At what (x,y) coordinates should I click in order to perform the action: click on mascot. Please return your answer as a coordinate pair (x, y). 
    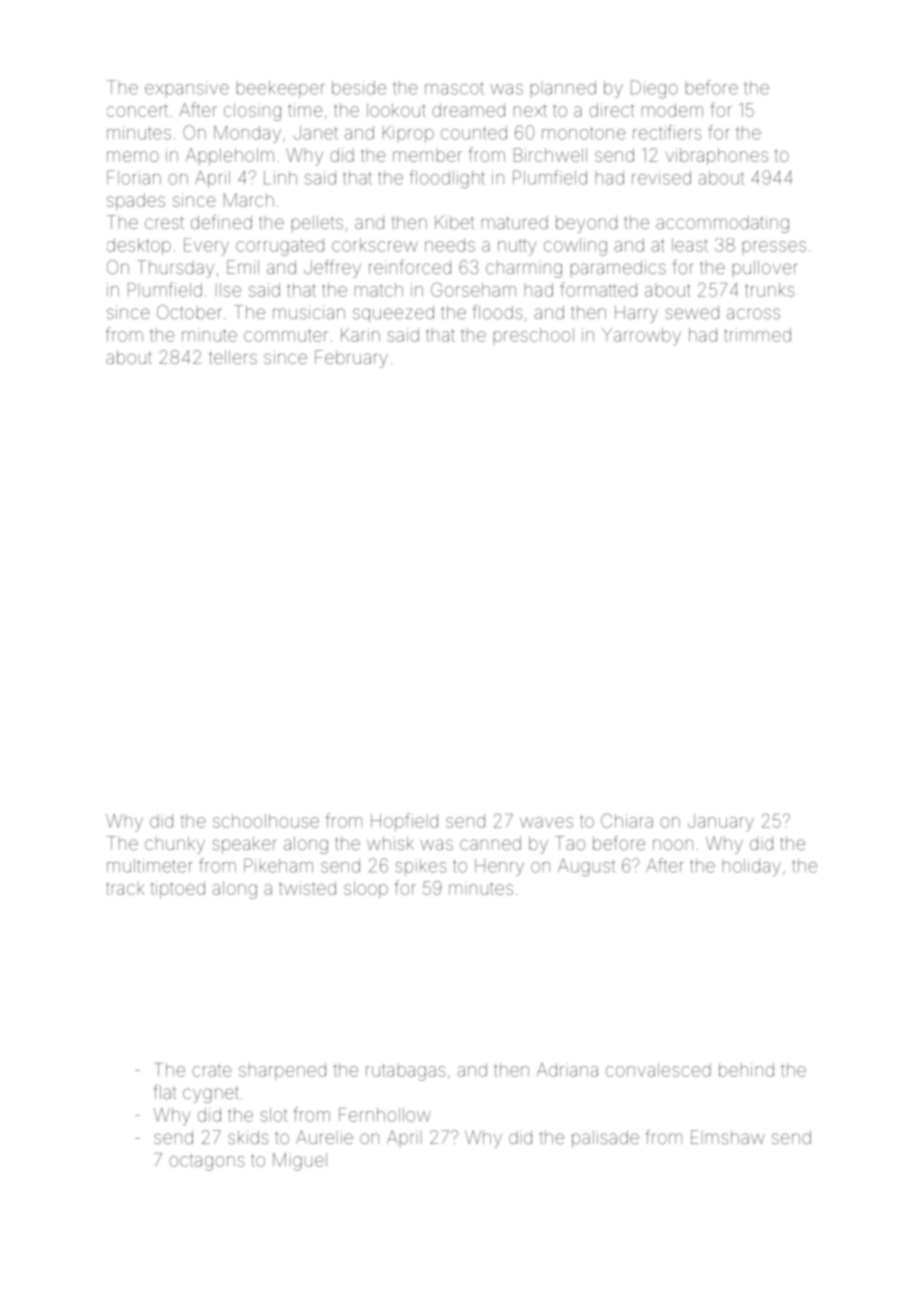
    Looking at the image, I should click on (454, 88).
